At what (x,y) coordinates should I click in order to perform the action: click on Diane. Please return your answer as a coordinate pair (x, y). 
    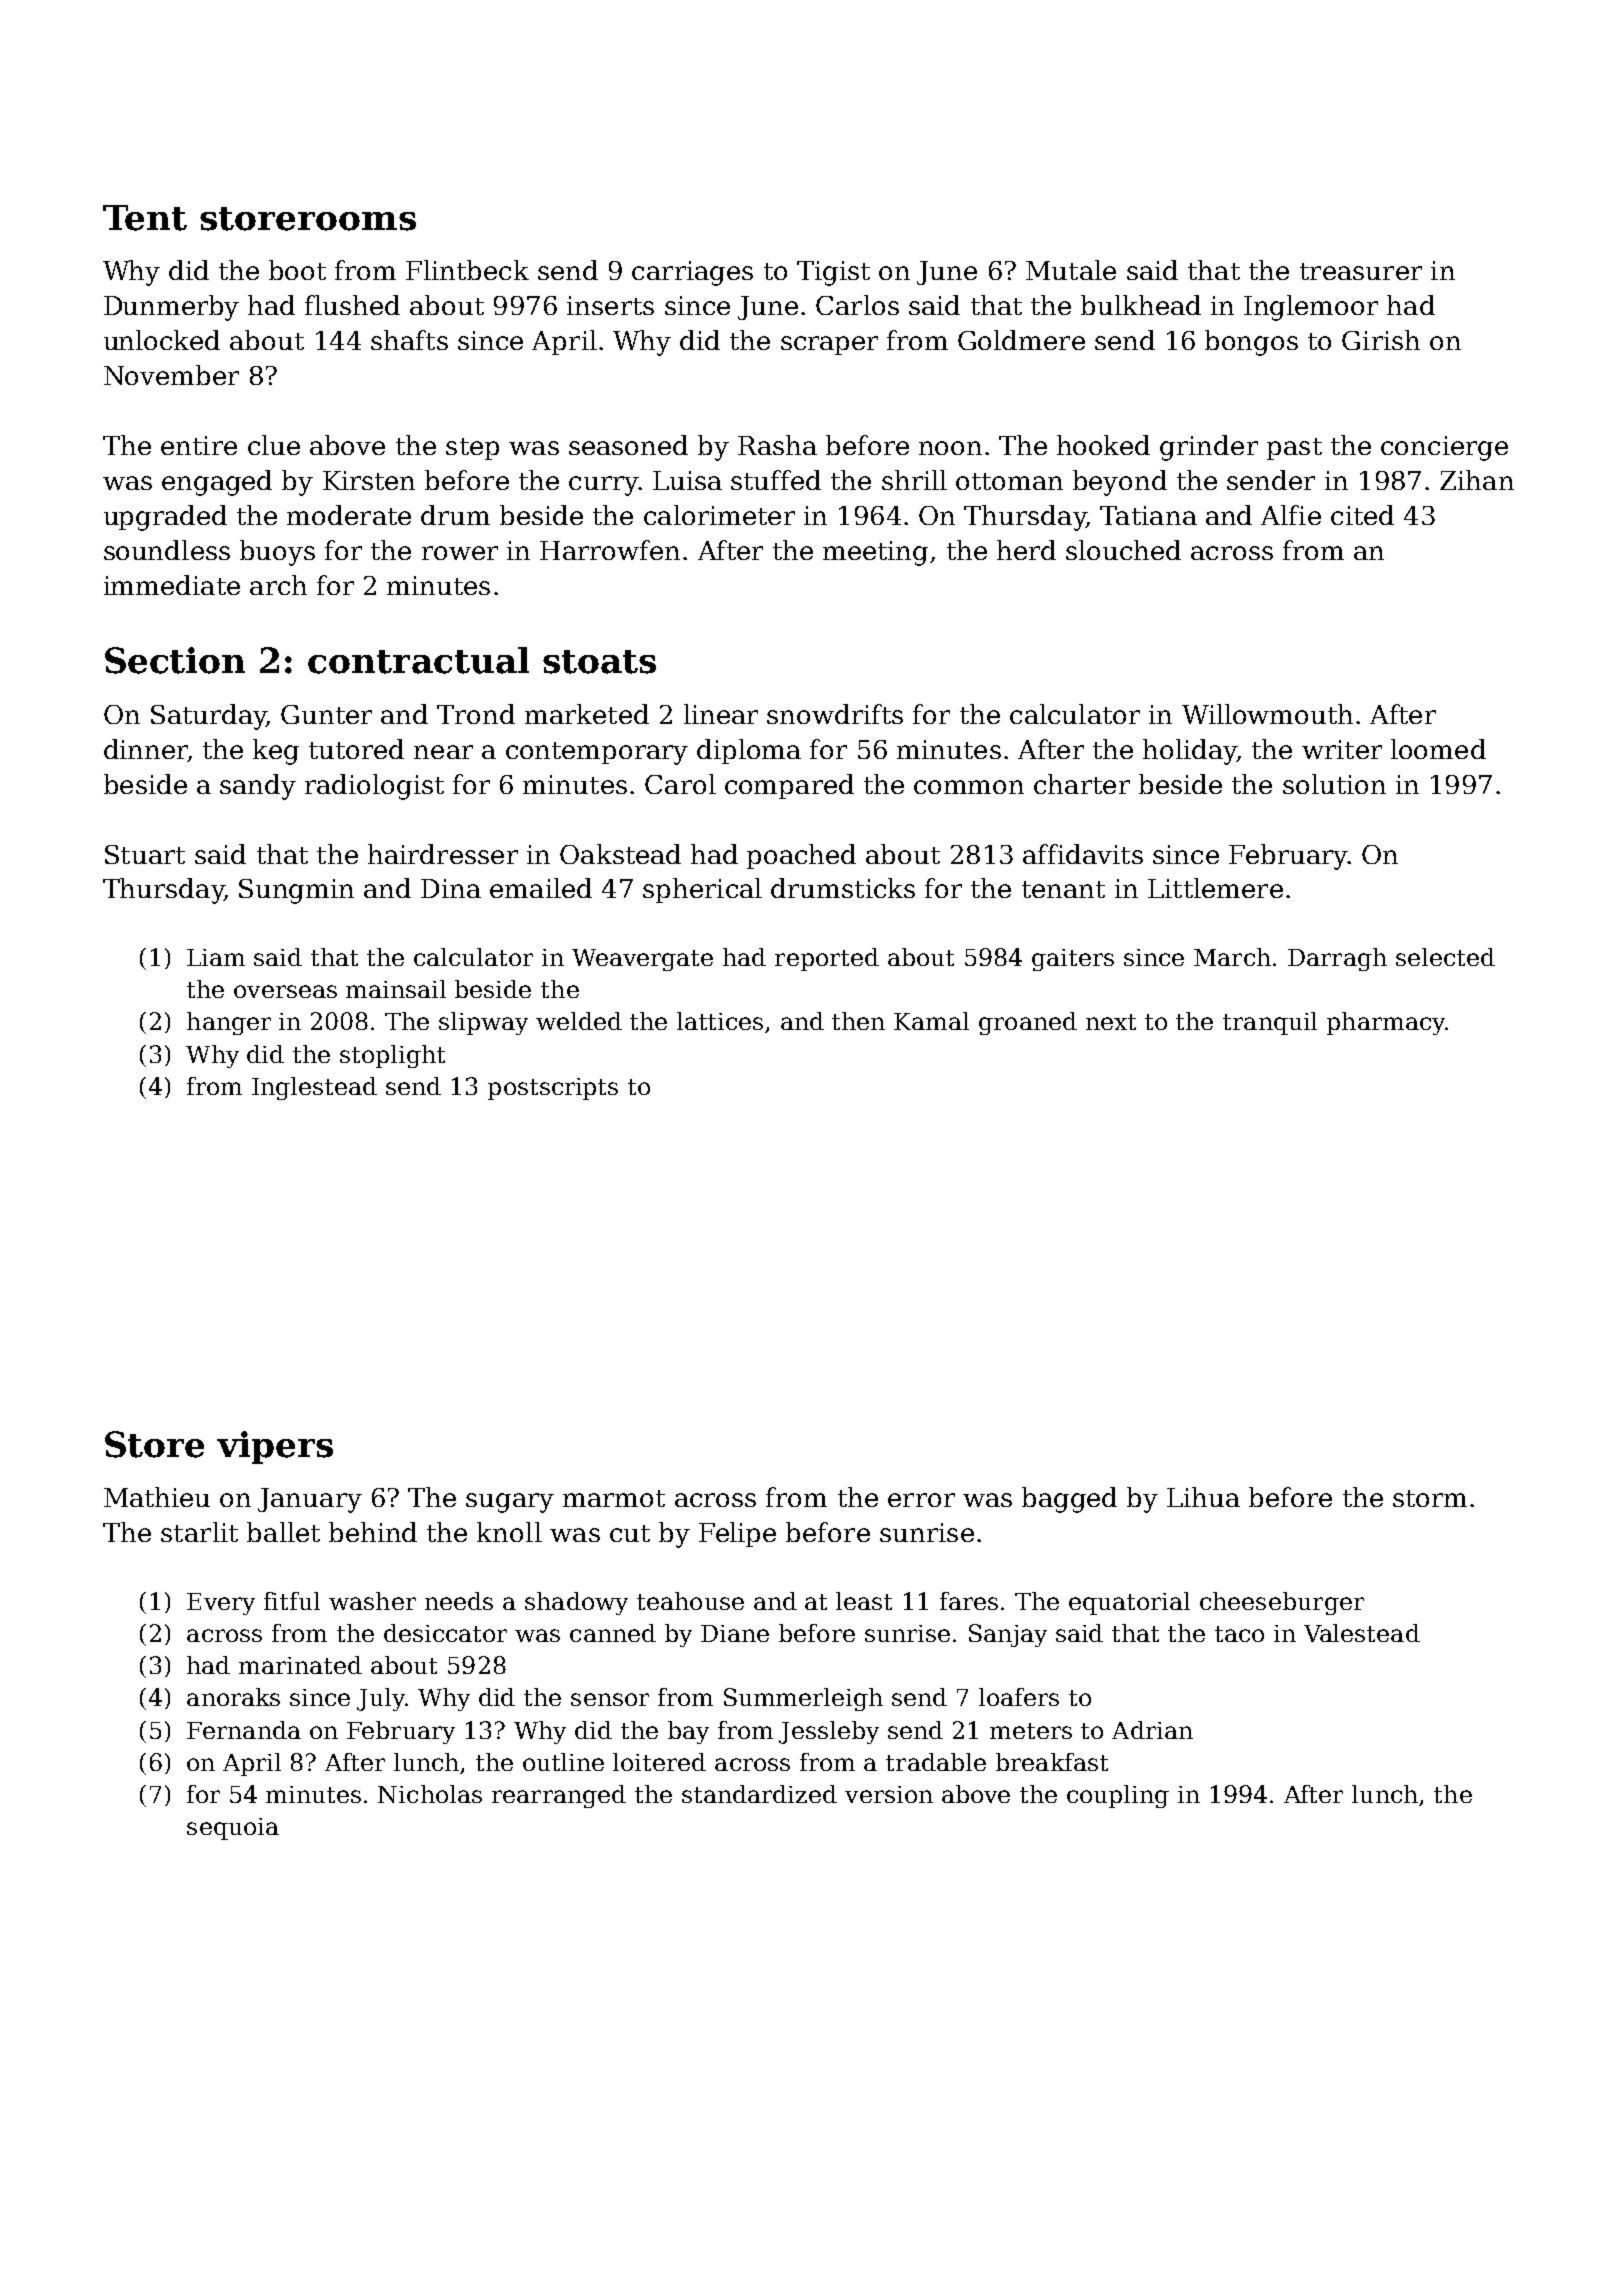
    Looking at the image, I should click on (735, 1633).
